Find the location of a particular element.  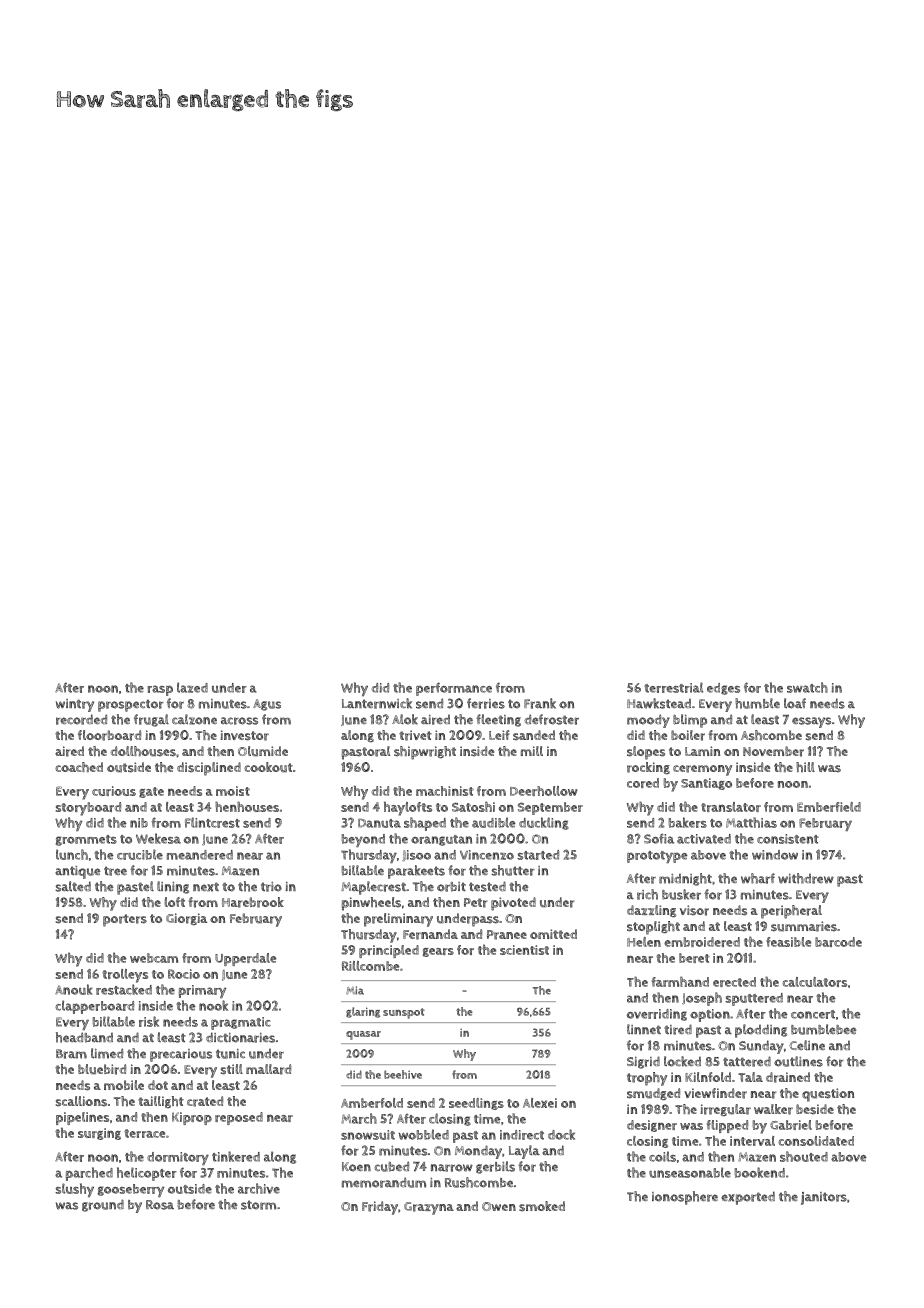

Upperdale is located at coordinates (245, 959).
